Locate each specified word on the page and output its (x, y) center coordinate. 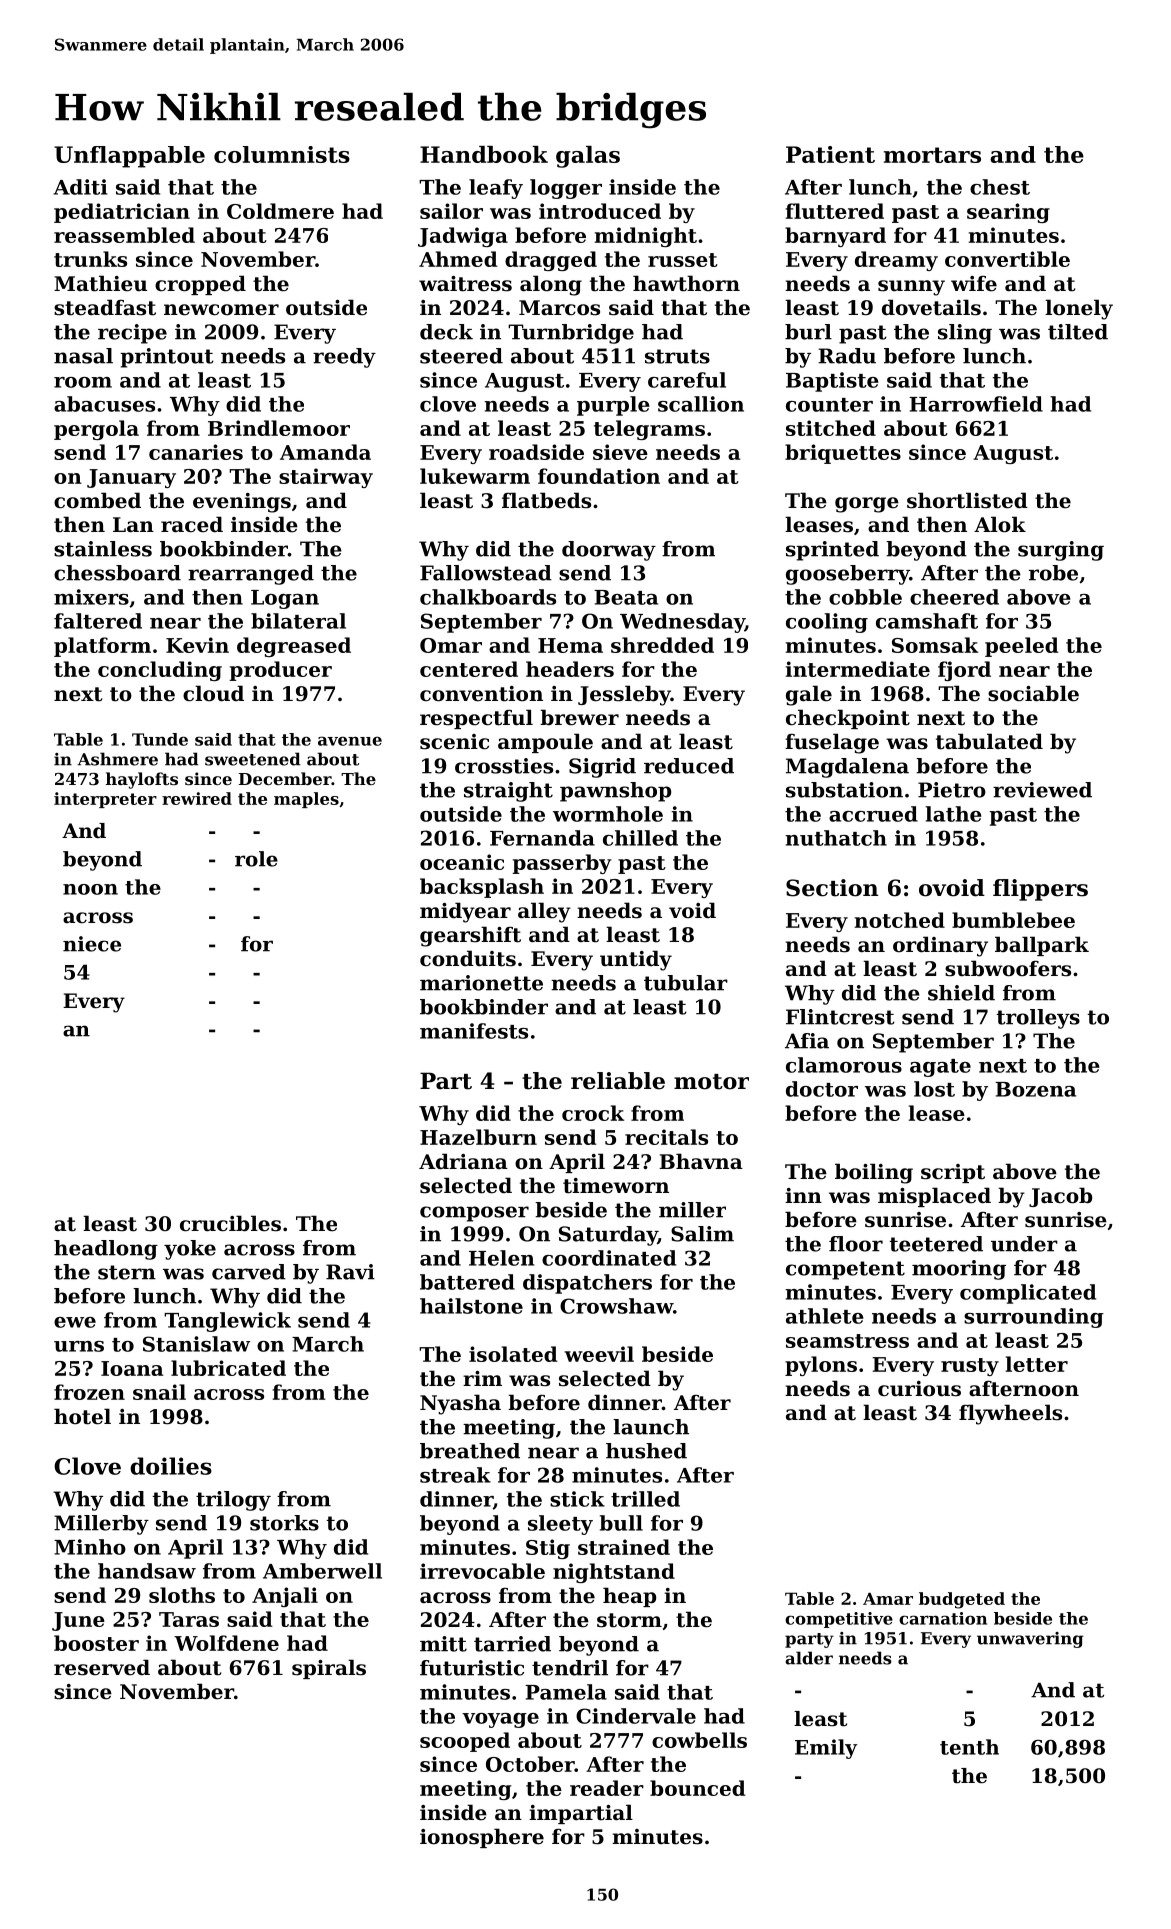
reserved (102, 1667)
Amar (888, 1598)
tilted (1078, 332)
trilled (645, 1499)
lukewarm (475, 476)
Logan (285, 599)
